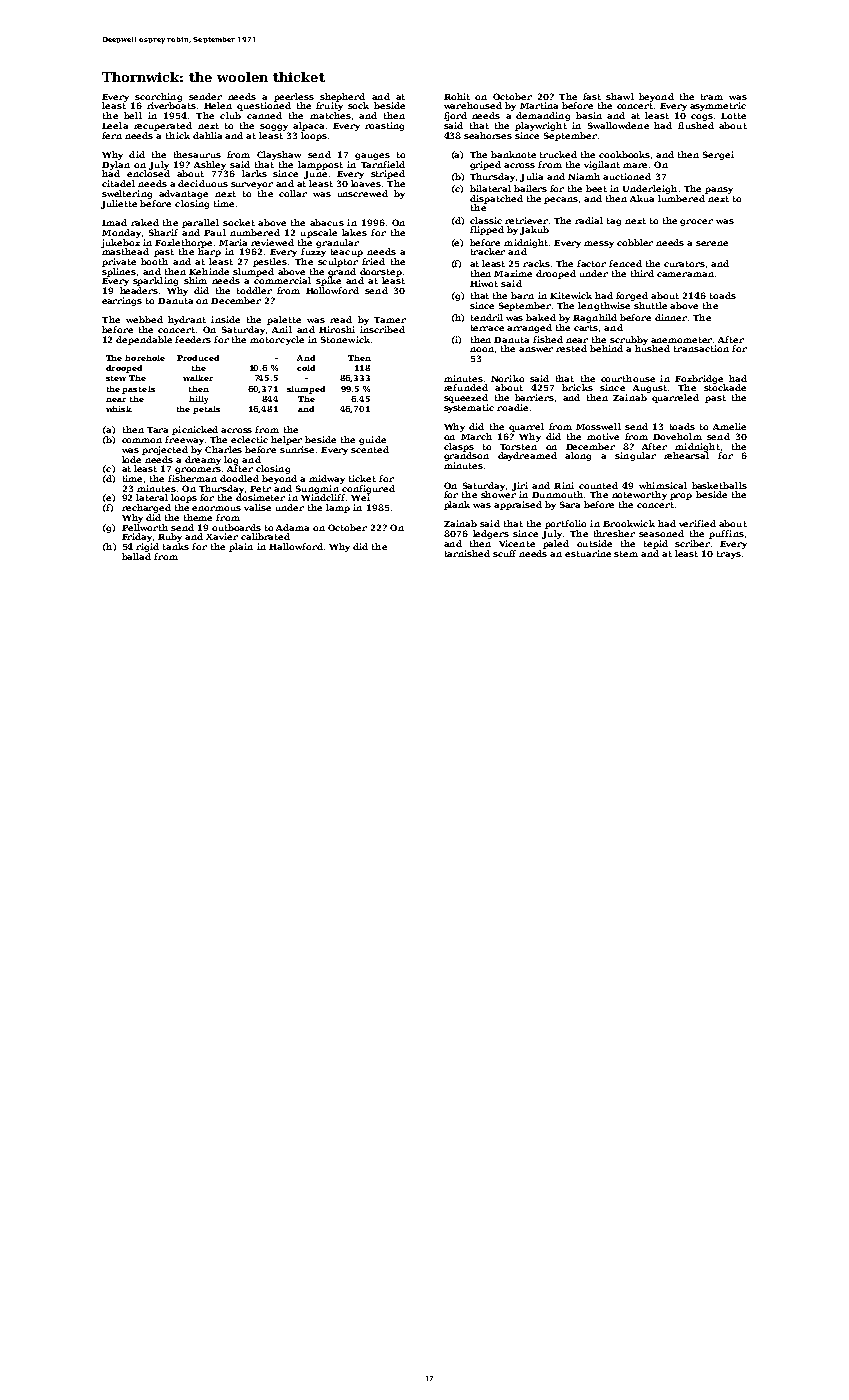  Describe the element at coordinates (729, 555) in the screenshot. I see `trays` at that location.
